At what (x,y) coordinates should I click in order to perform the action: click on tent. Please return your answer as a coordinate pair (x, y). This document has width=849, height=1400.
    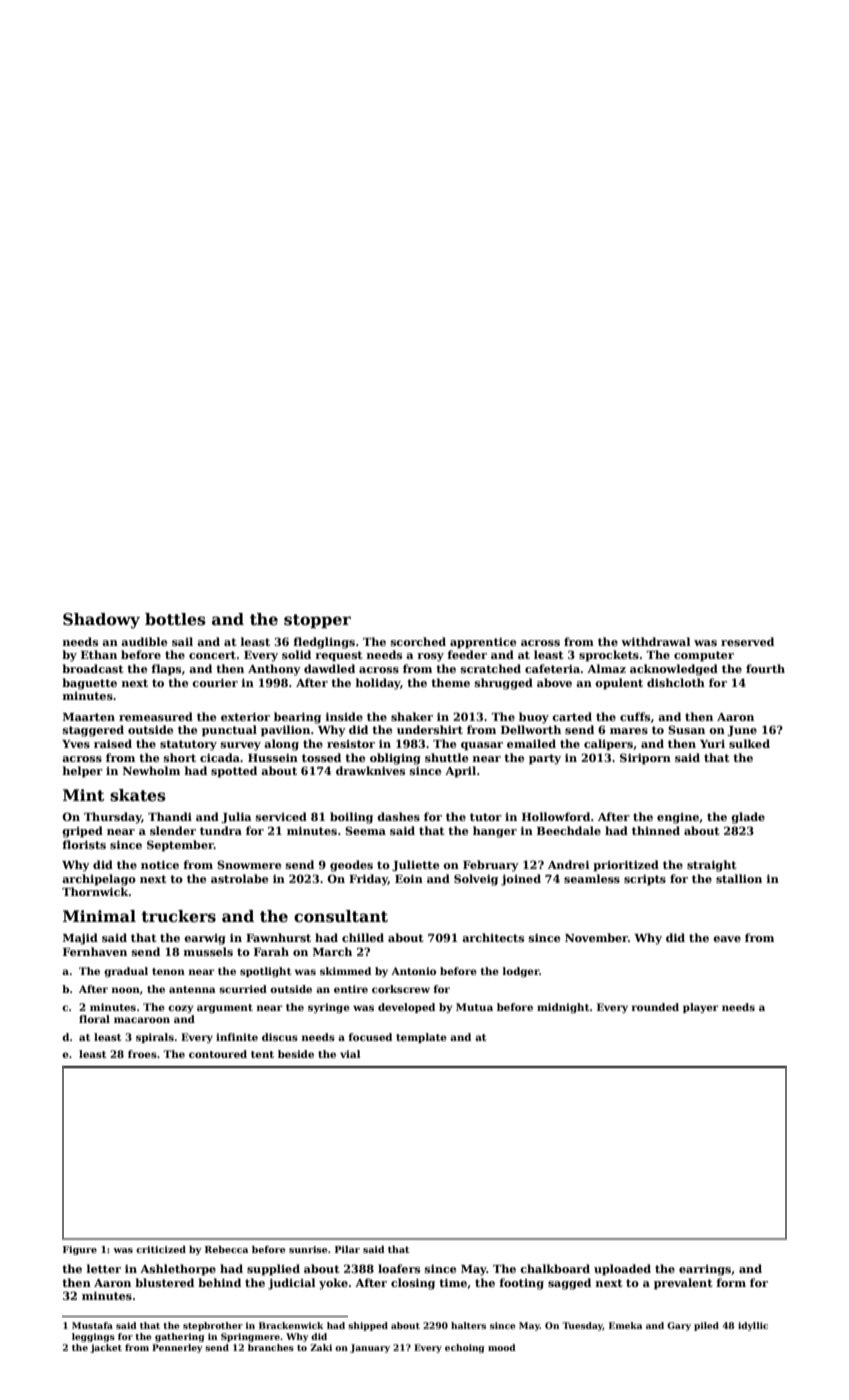
    Looking at the image, I should click on (262, 1054).
